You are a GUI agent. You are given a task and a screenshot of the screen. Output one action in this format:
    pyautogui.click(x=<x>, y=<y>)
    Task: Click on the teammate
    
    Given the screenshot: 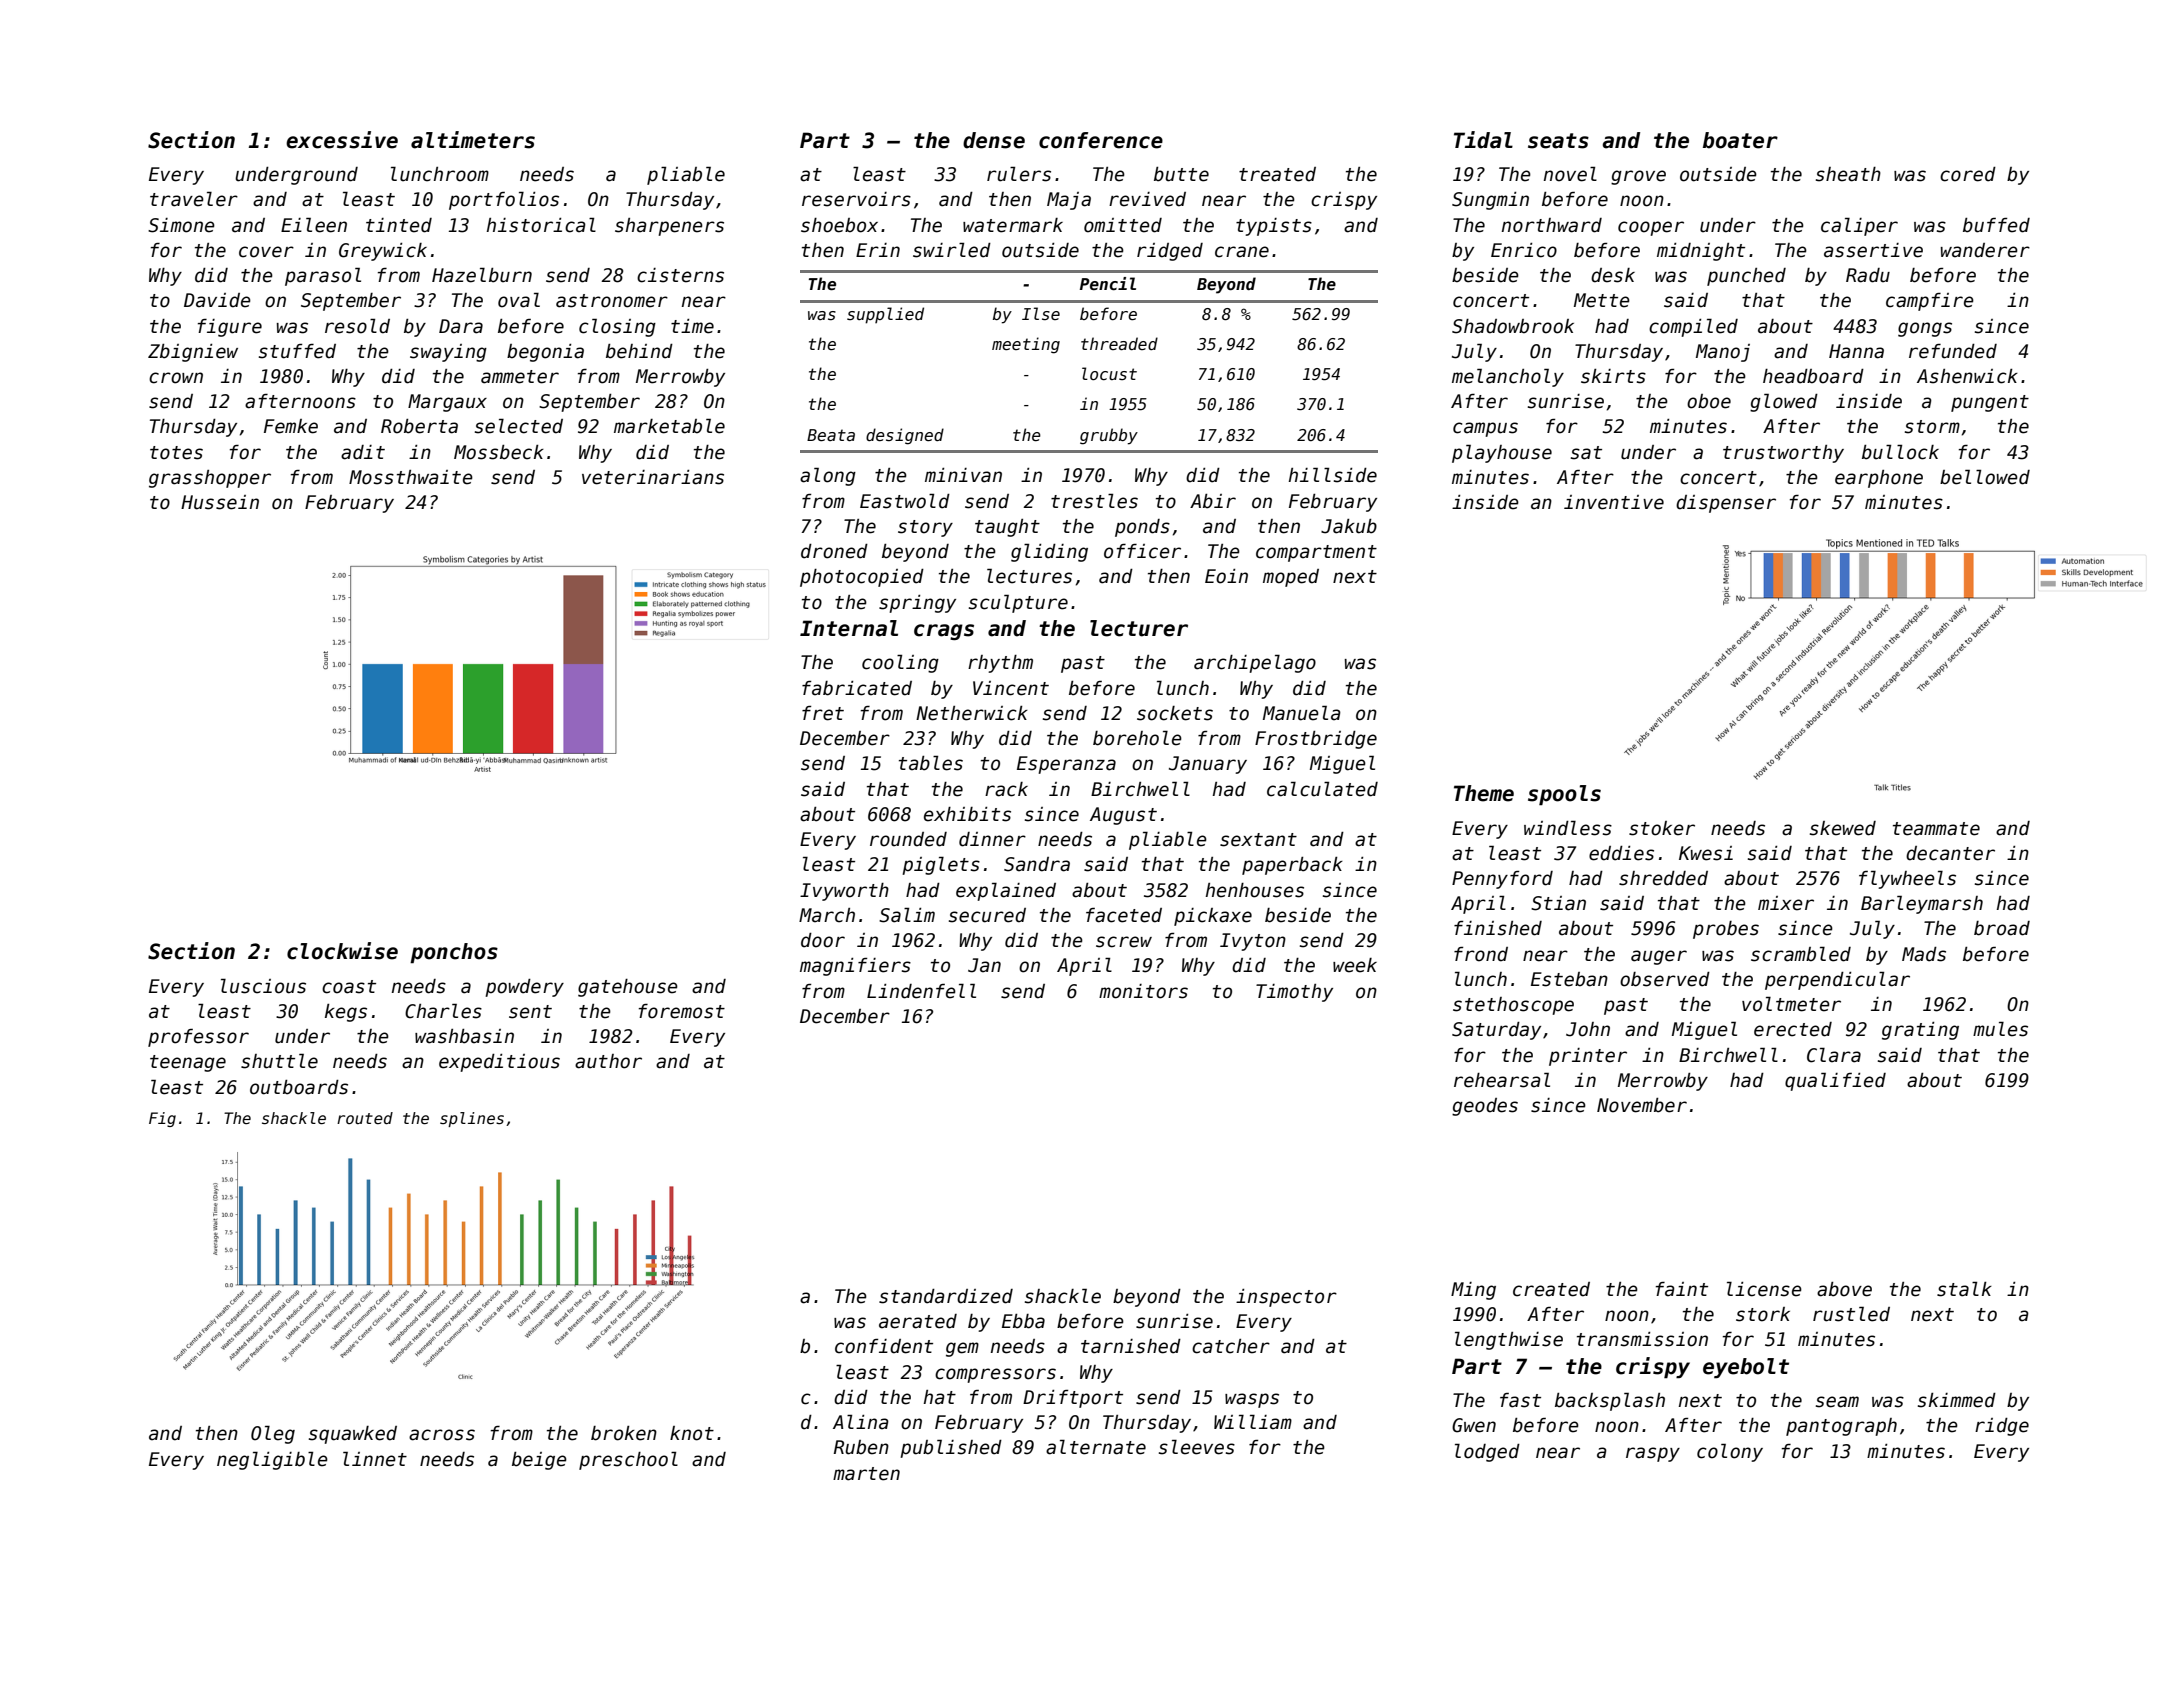 What is the action you would take?
    pyautogui.click(x=1936, y=829)
